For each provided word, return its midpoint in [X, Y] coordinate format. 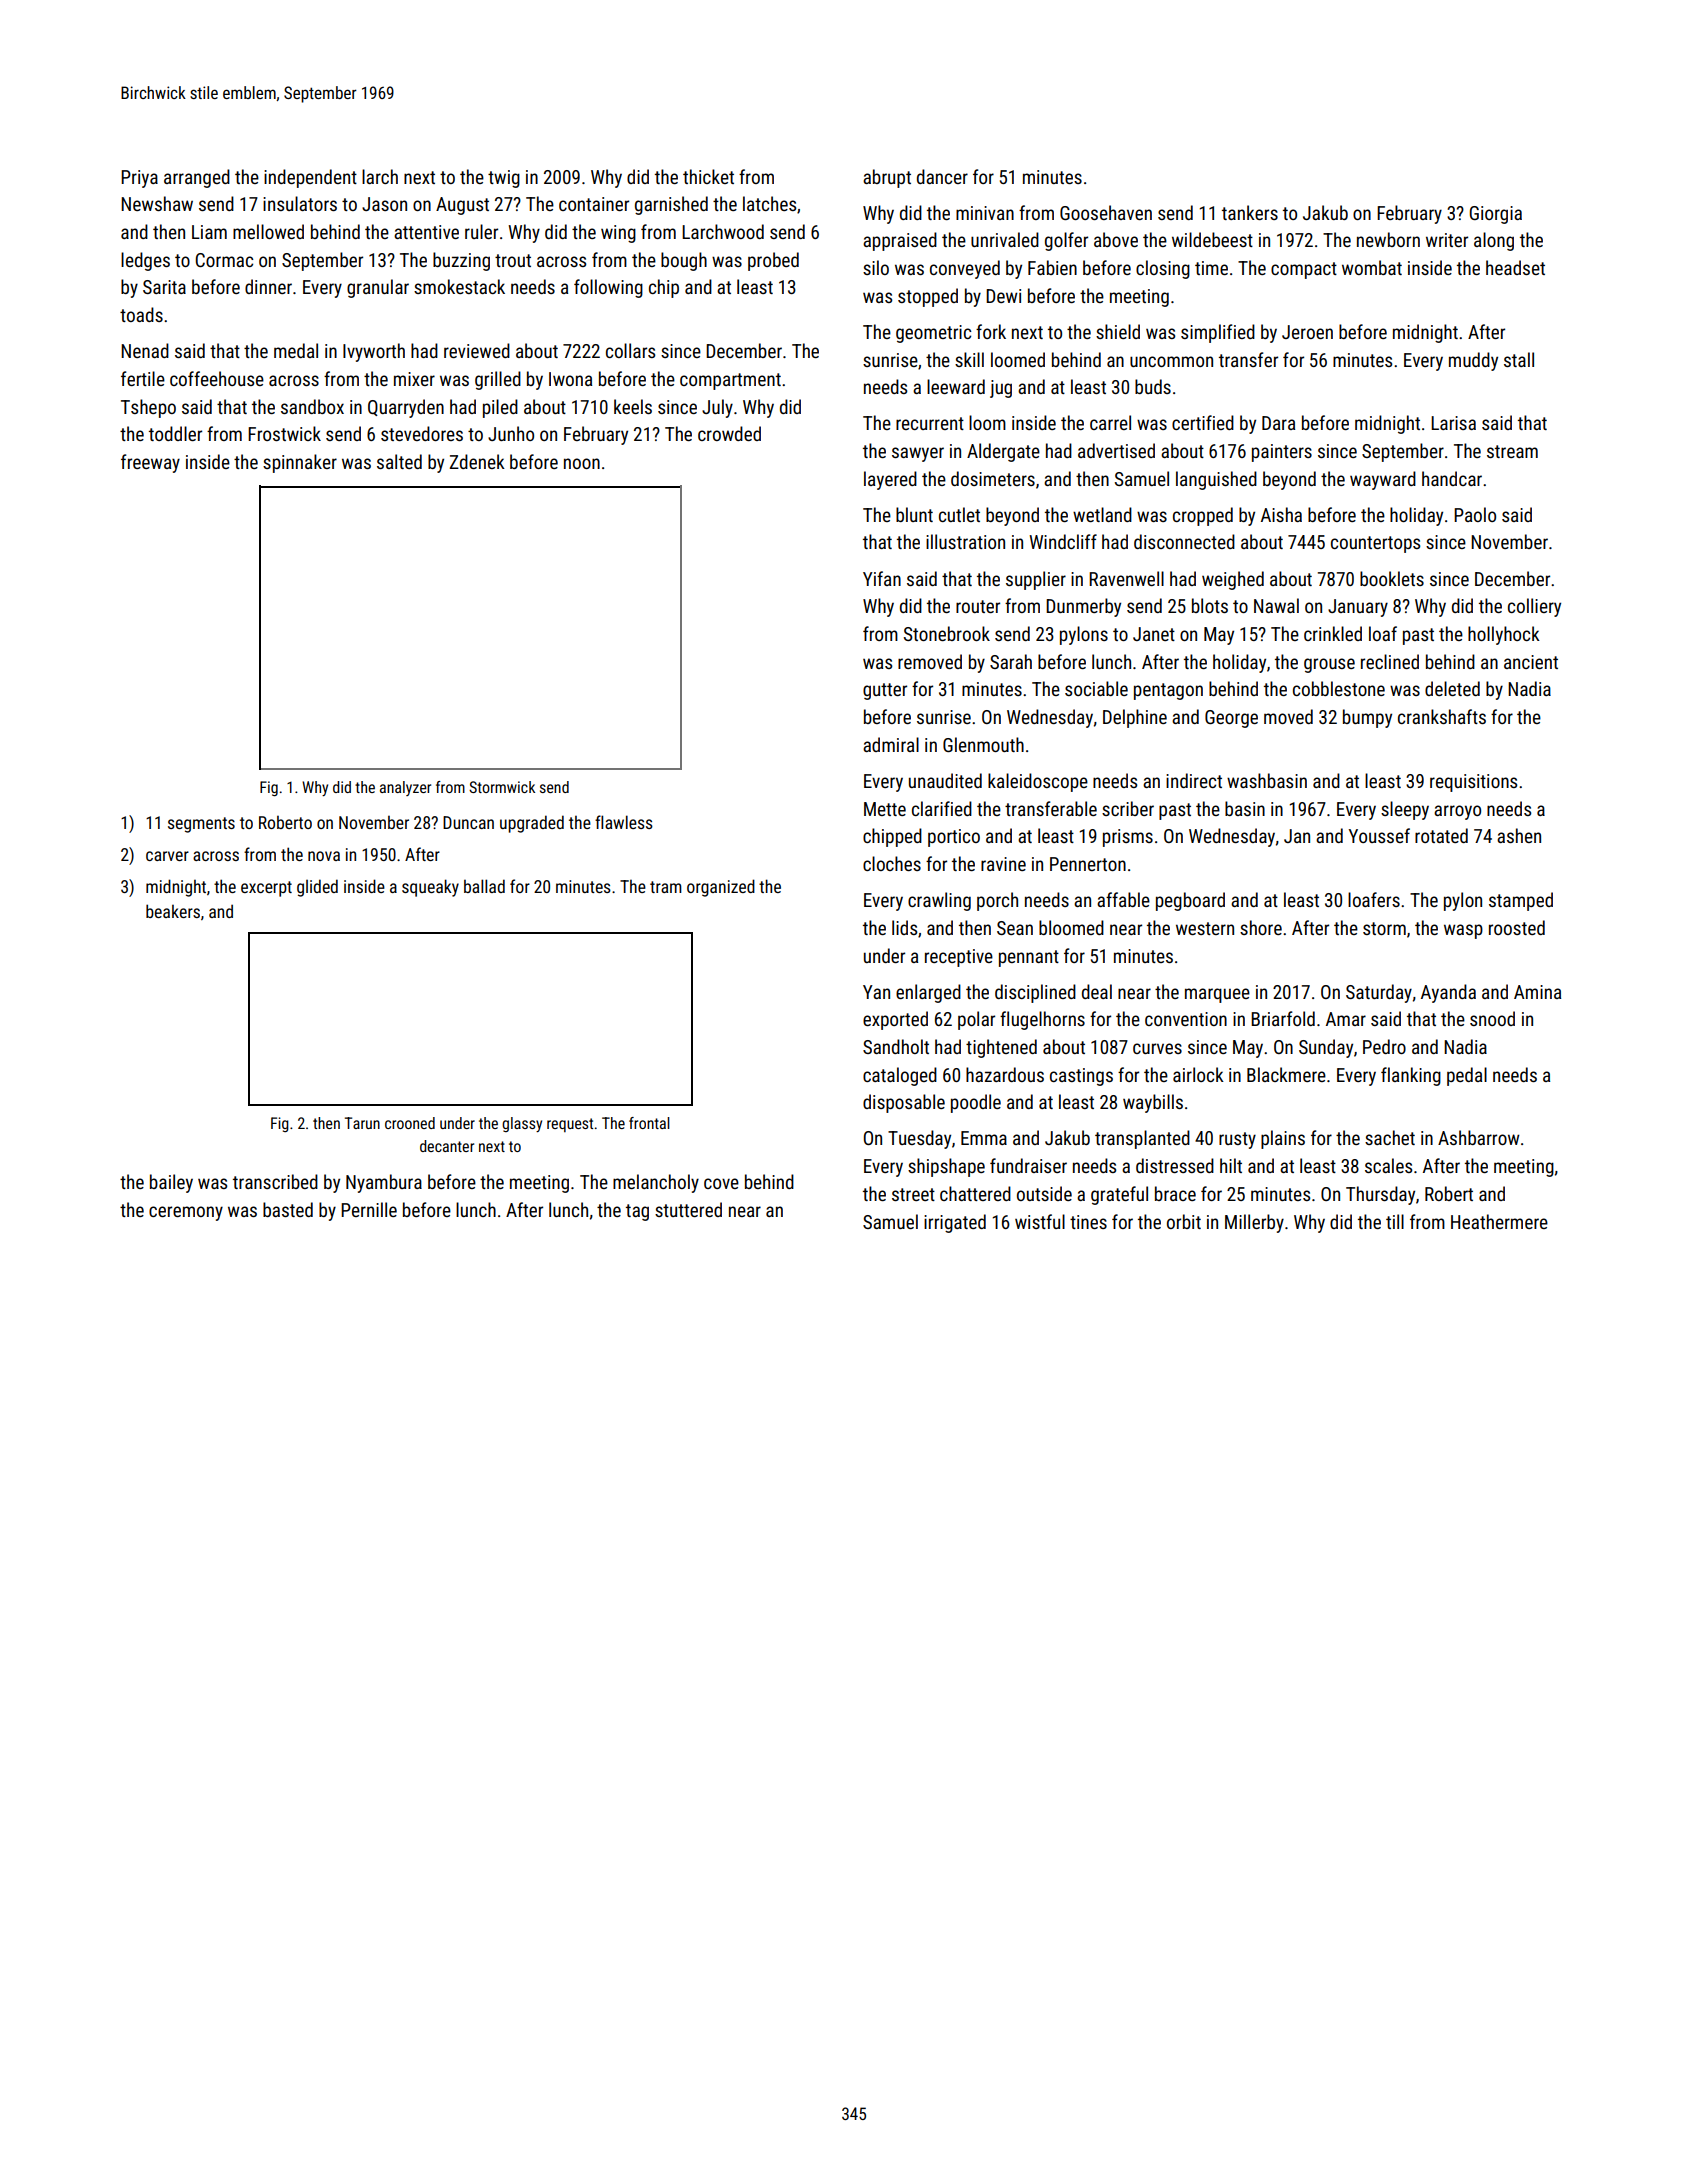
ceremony [186, 1213]
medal [296, 350]
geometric [933, 334]
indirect [1194, 780]
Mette [885, 809]
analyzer [405, 788]
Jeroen [1307, 332]
